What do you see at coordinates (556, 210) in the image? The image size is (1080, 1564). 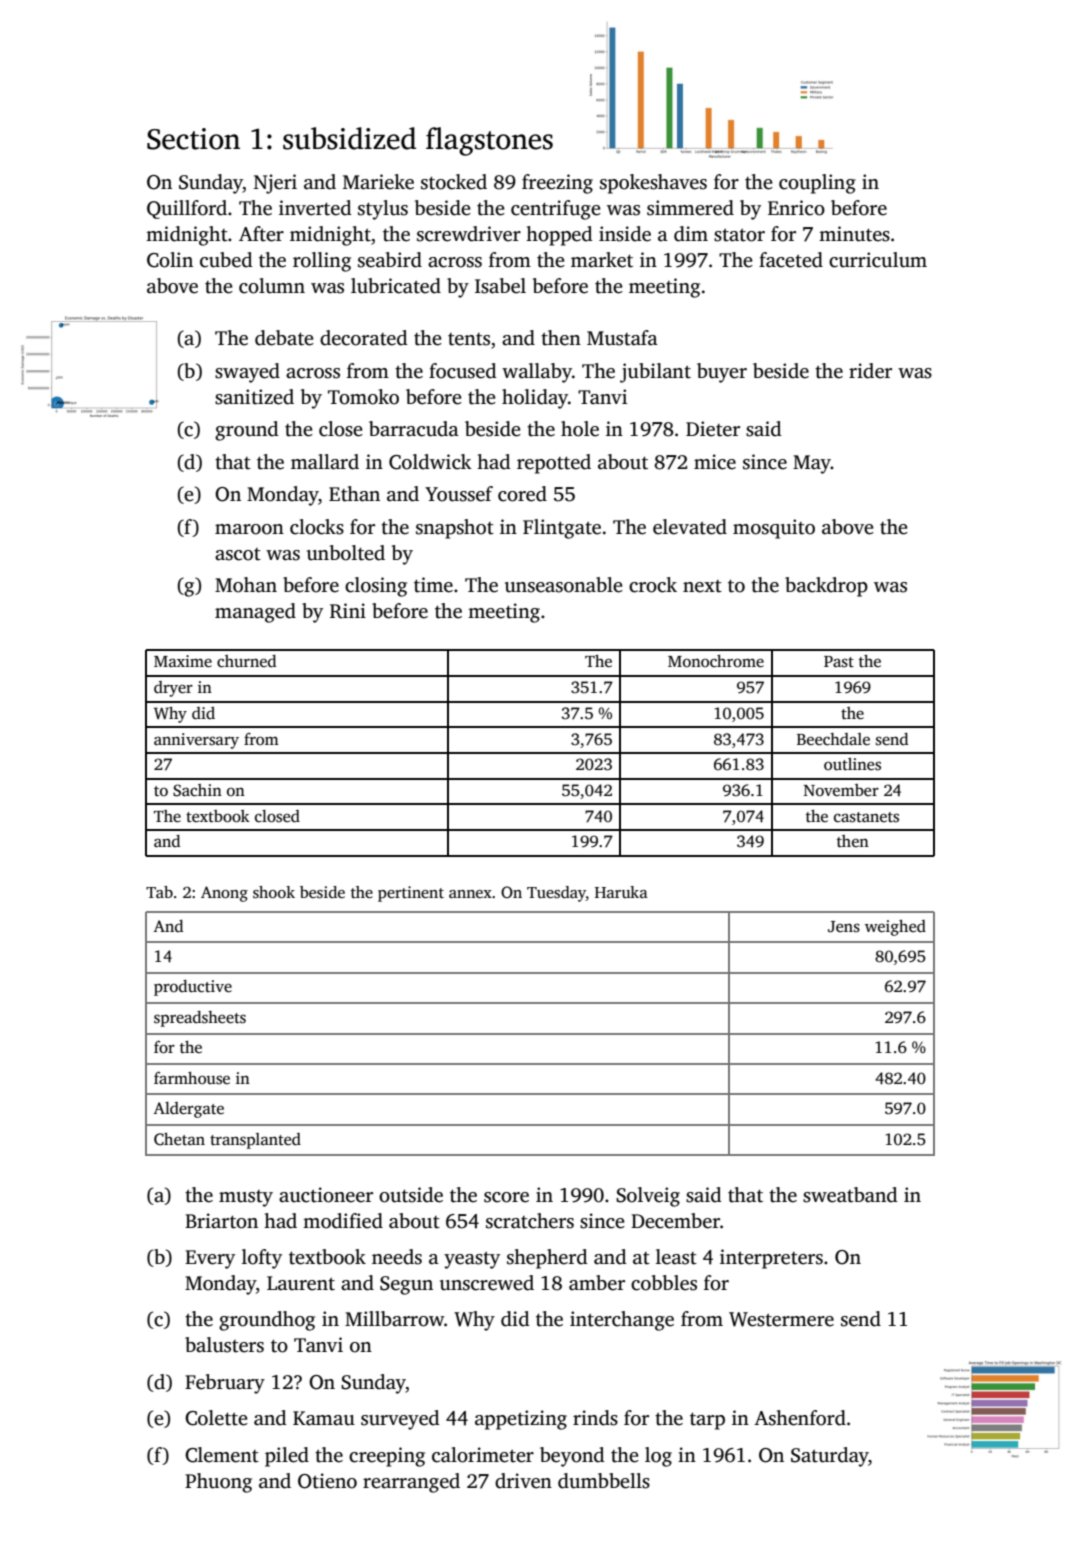 I see `centrifuge` at bounding box center [556, 210].
